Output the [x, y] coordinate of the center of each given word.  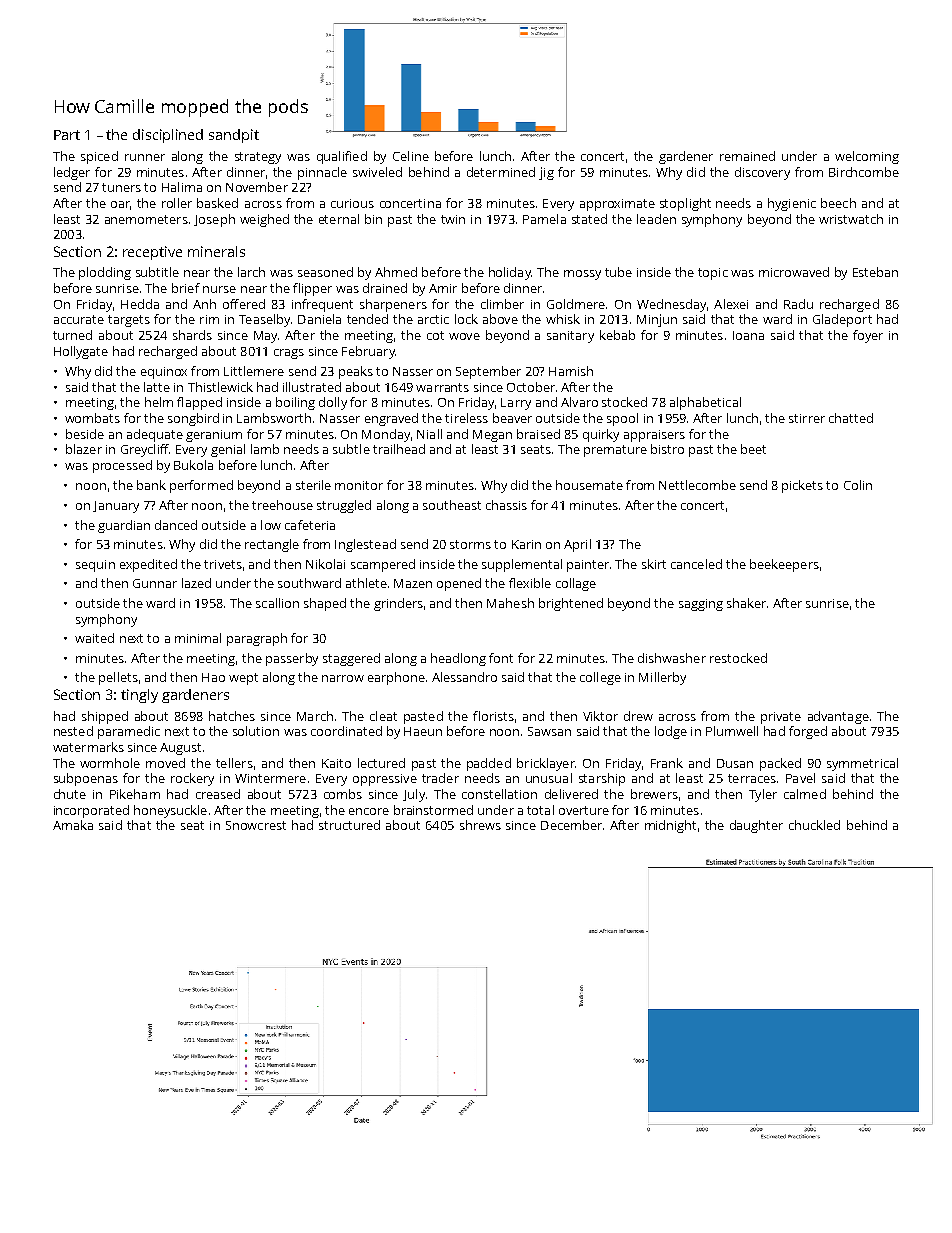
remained [747, 156]
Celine [411, 156]
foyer [868, 336]
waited [94, 638]
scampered [383, 565]
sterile [313, 485]
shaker [746, 603]
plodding [105, 273]
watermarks [88, 747]
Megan [492, 436]
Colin [858, 485]
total [540, 810]
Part [67, 135]
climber [502, 304]
